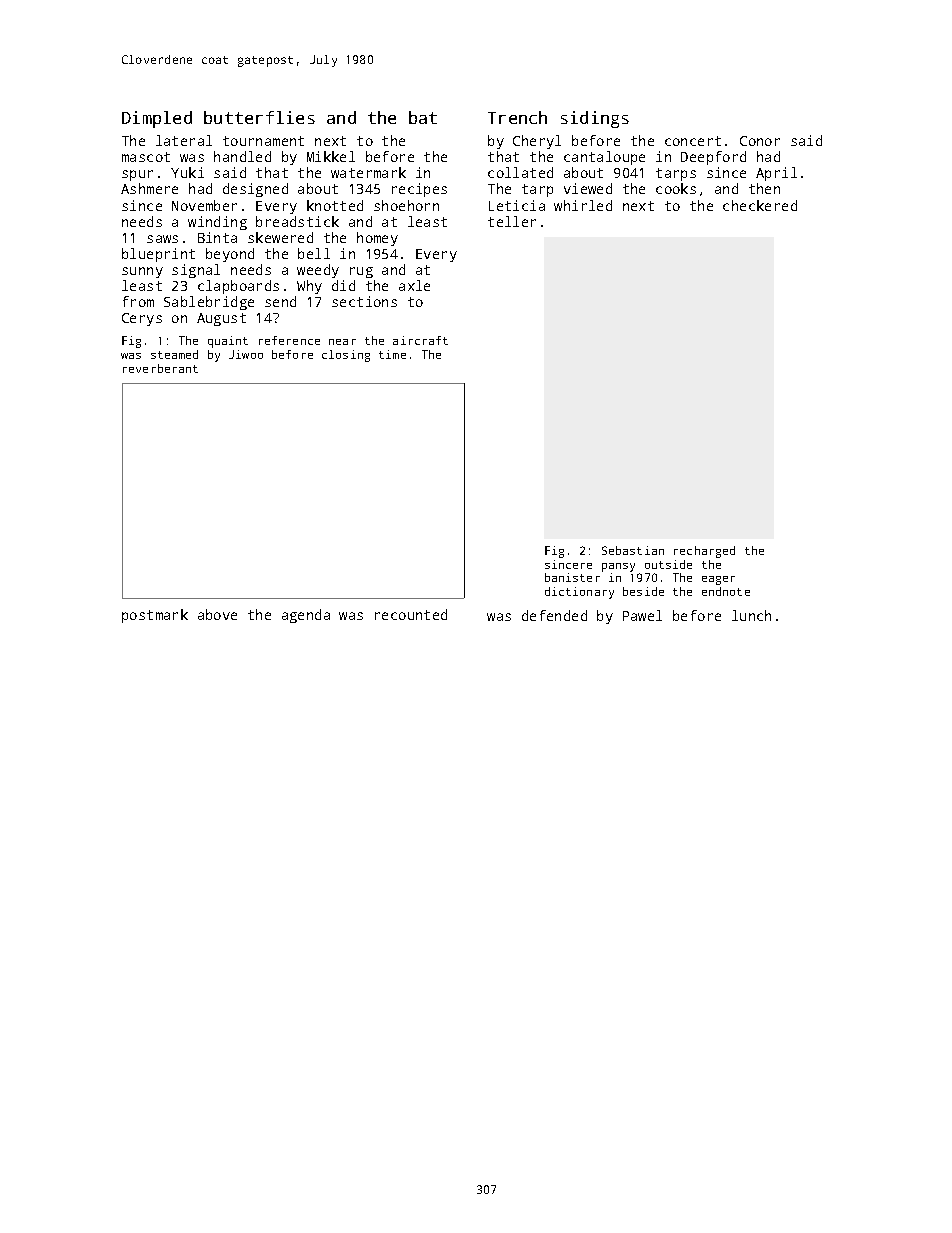  I want to click on breadstick, so click(297, 221).
